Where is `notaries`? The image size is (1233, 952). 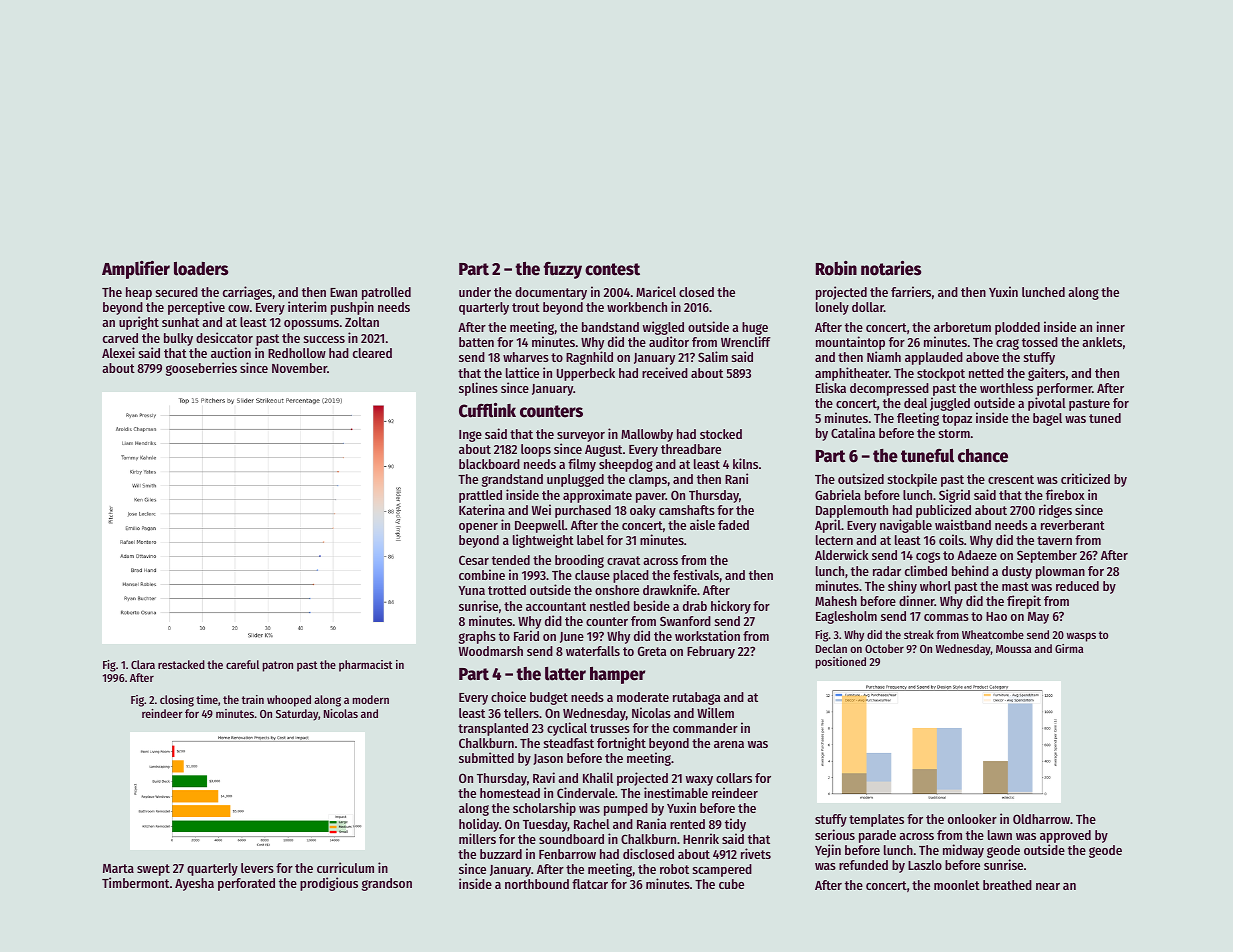 notaries is located at coordinates (891, 268).
